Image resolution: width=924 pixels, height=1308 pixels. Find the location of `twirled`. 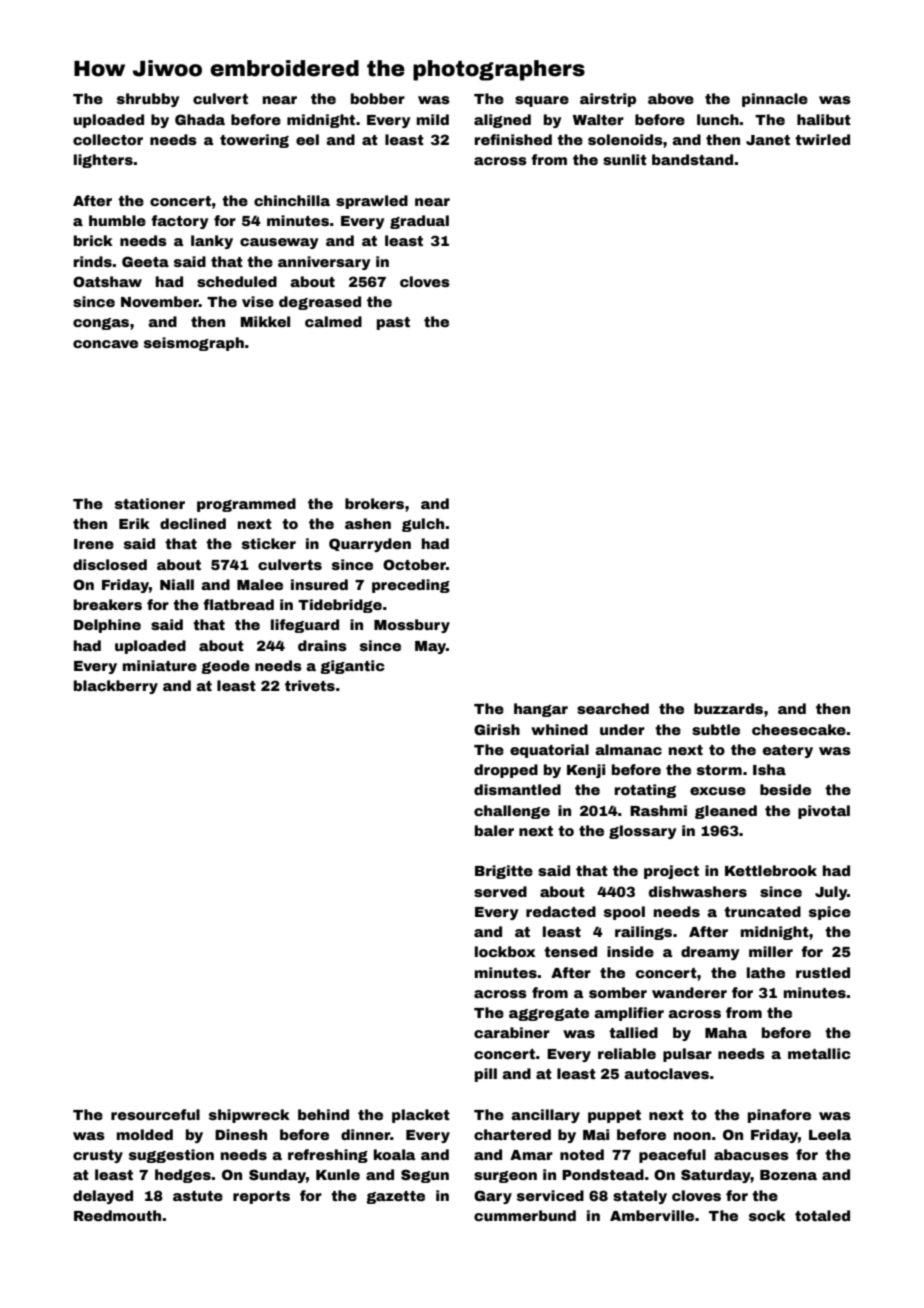

twirled is located at coordinates (822, 139).
